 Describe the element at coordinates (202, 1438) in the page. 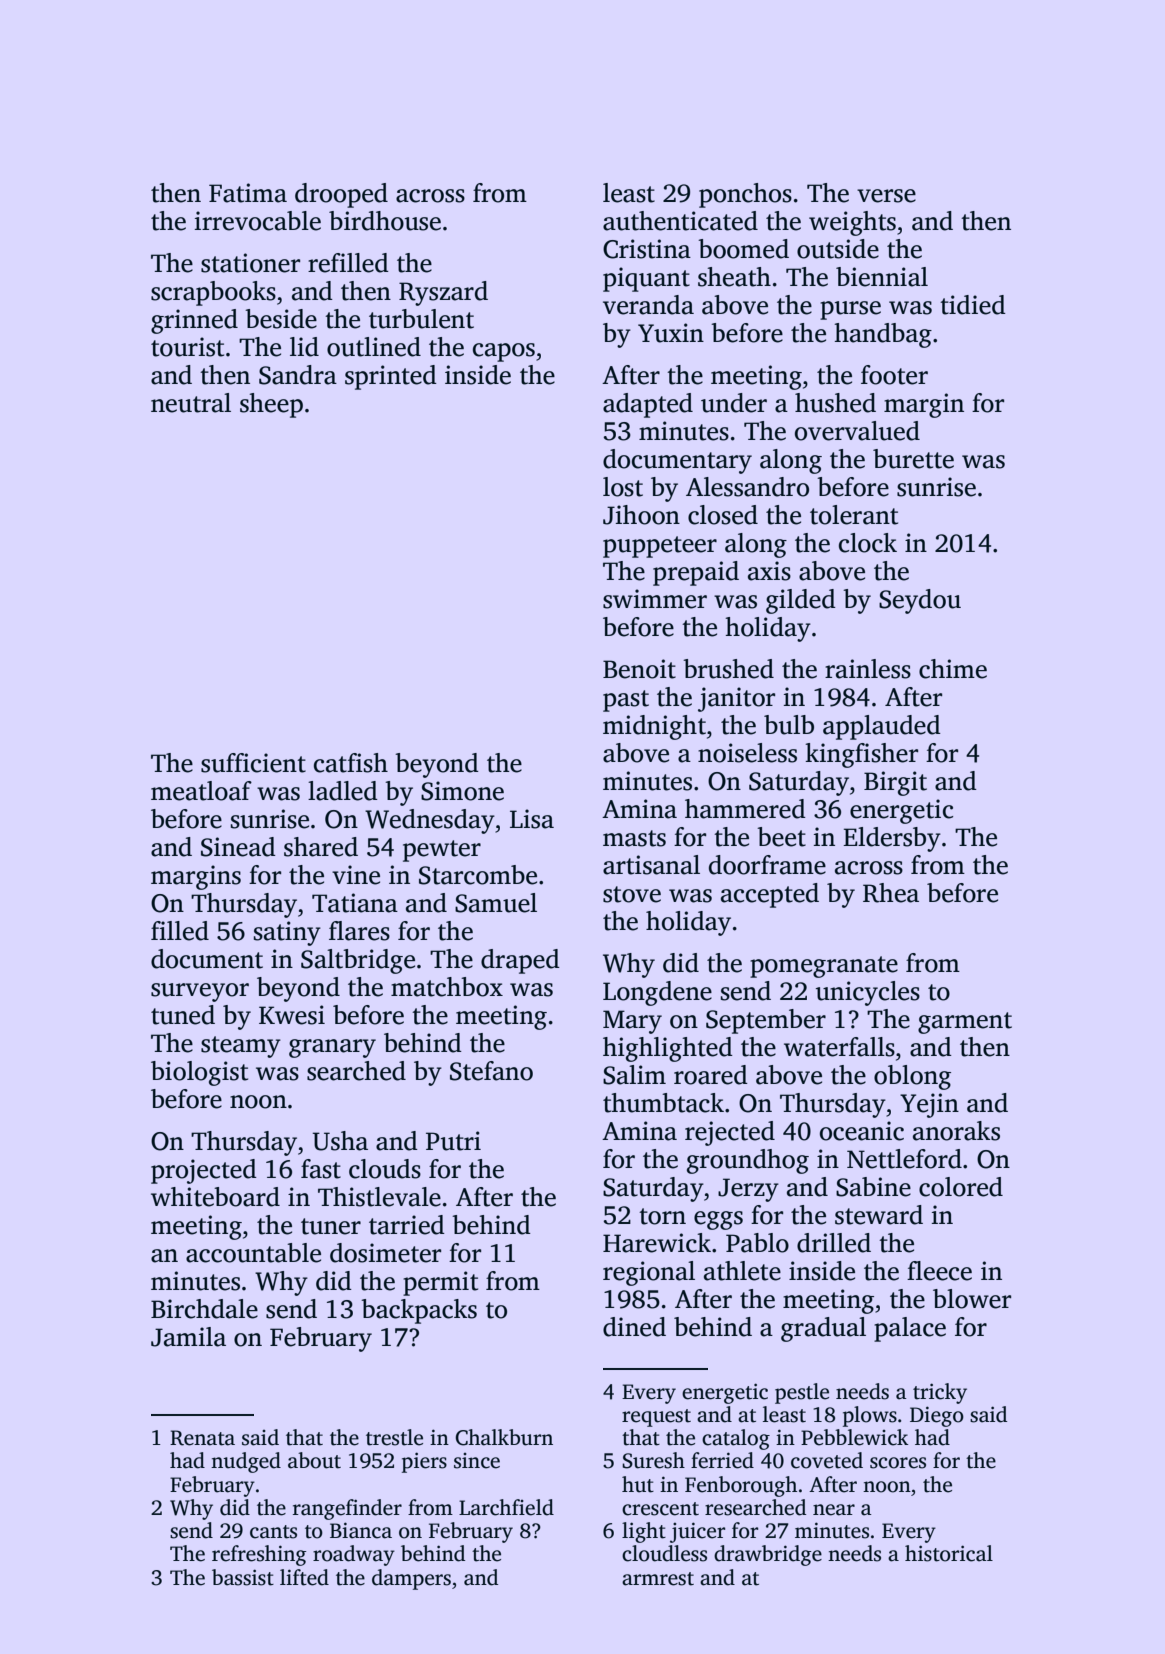

I see `Renata` at that location.
